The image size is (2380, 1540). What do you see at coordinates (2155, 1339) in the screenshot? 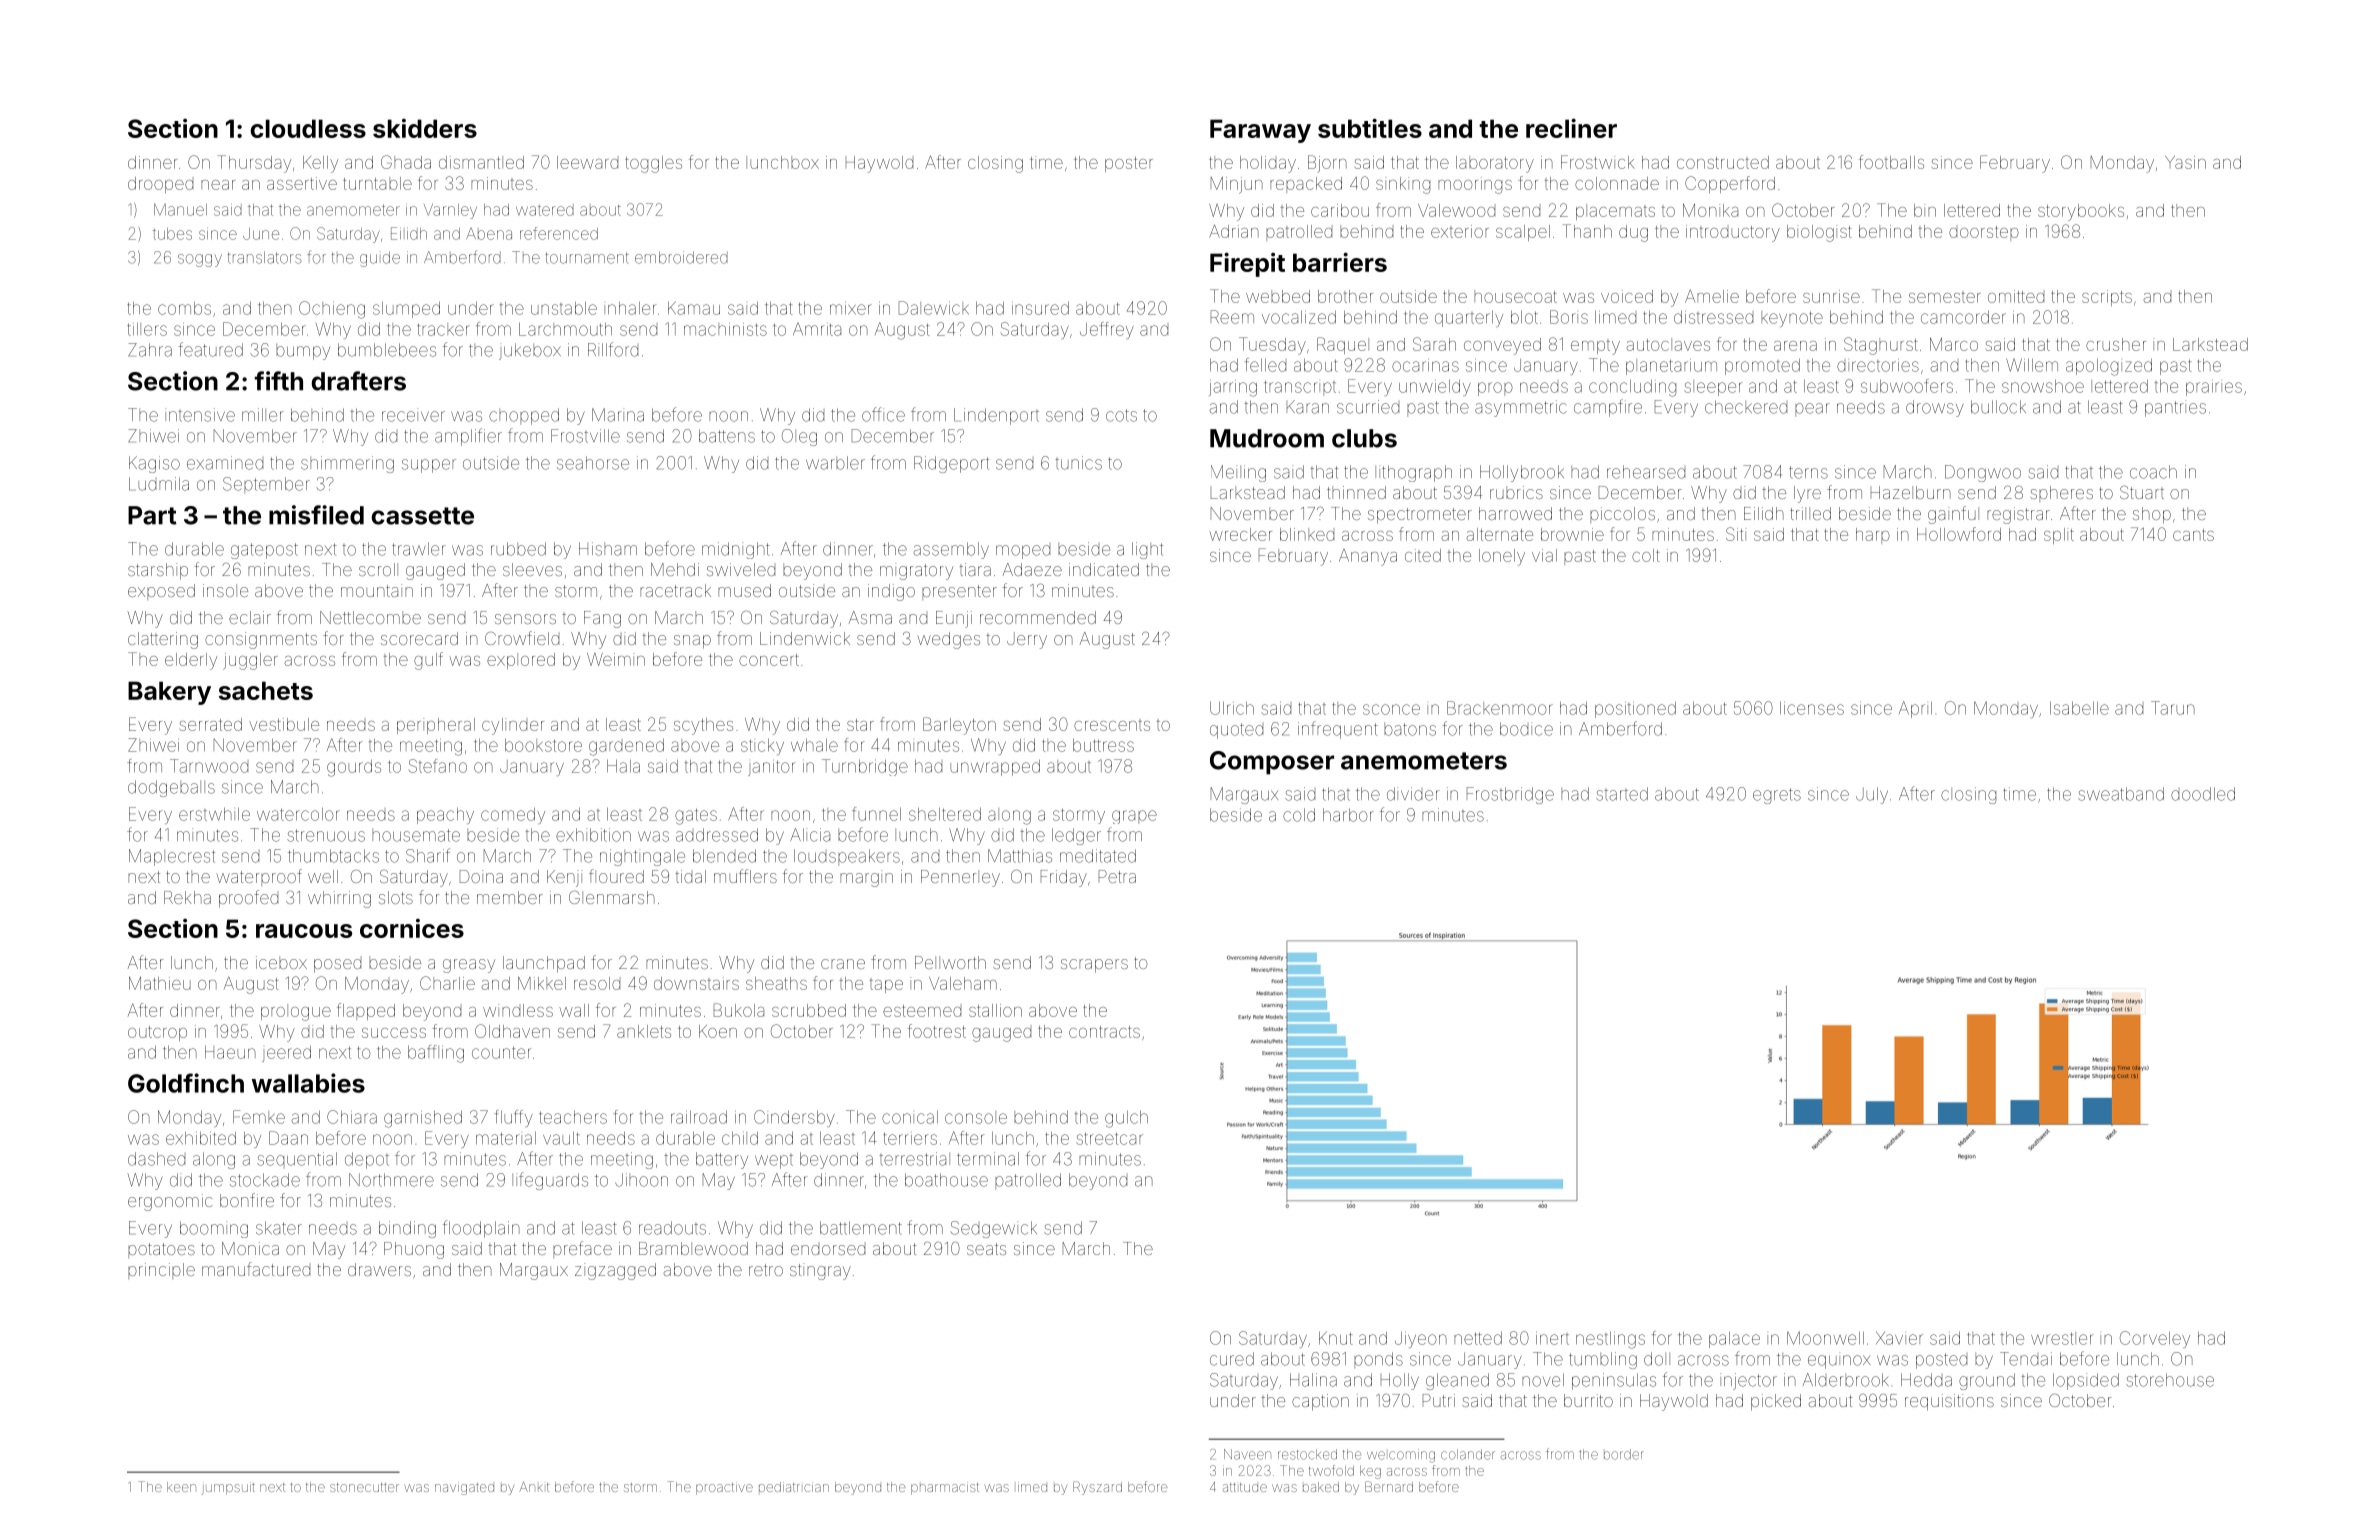
I see `Corveley` at bounding box center [2155, 1339].
